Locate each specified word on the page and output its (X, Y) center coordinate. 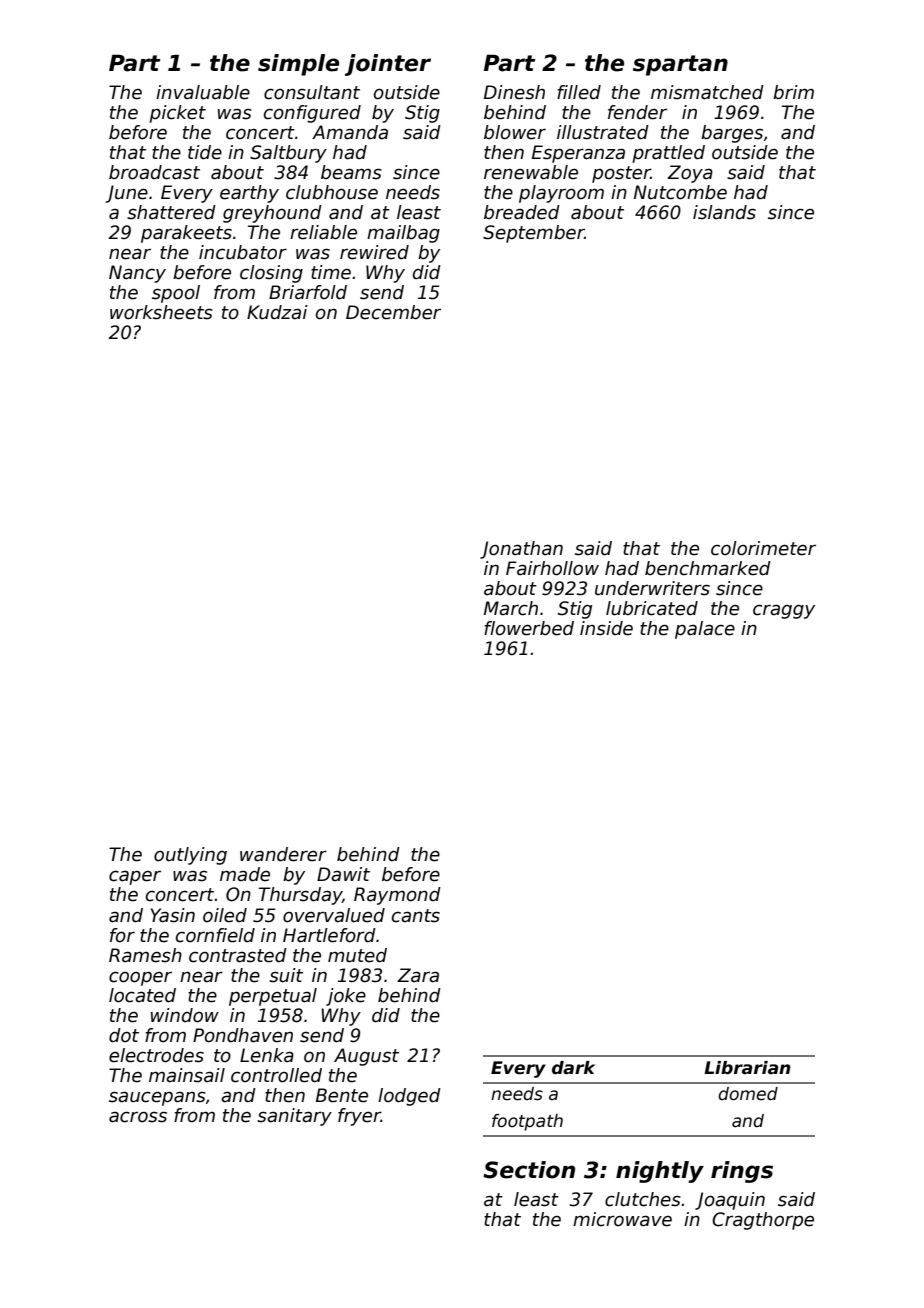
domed (748, 1094)
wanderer (283, 854)
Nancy (137, 274)
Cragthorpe (763, 1221)
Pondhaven (243, 1035)
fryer (359, 1117)
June (127, 194)
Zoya (690, 174)
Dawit (343, 874)
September (534, 234)
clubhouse (332, 192)
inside (606, 628)
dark (573, 1068)
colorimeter (763, 548)
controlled (276, 1075)
